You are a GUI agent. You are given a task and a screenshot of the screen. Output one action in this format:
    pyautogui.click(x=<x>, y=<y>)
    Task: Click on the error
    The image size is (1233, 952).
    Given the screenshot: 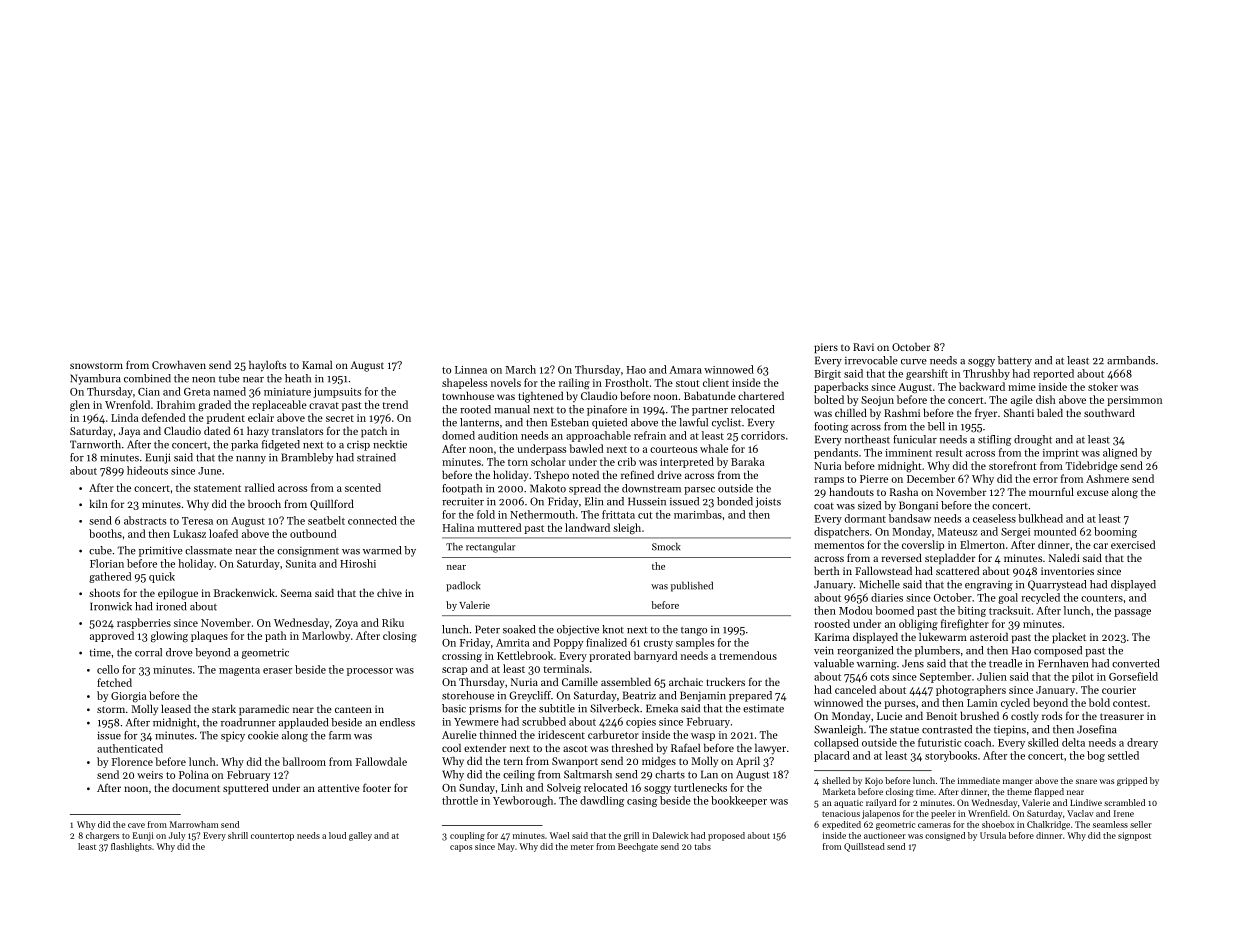 What is the action you would take?
    pyautogui.click(x=1045, y=480)
